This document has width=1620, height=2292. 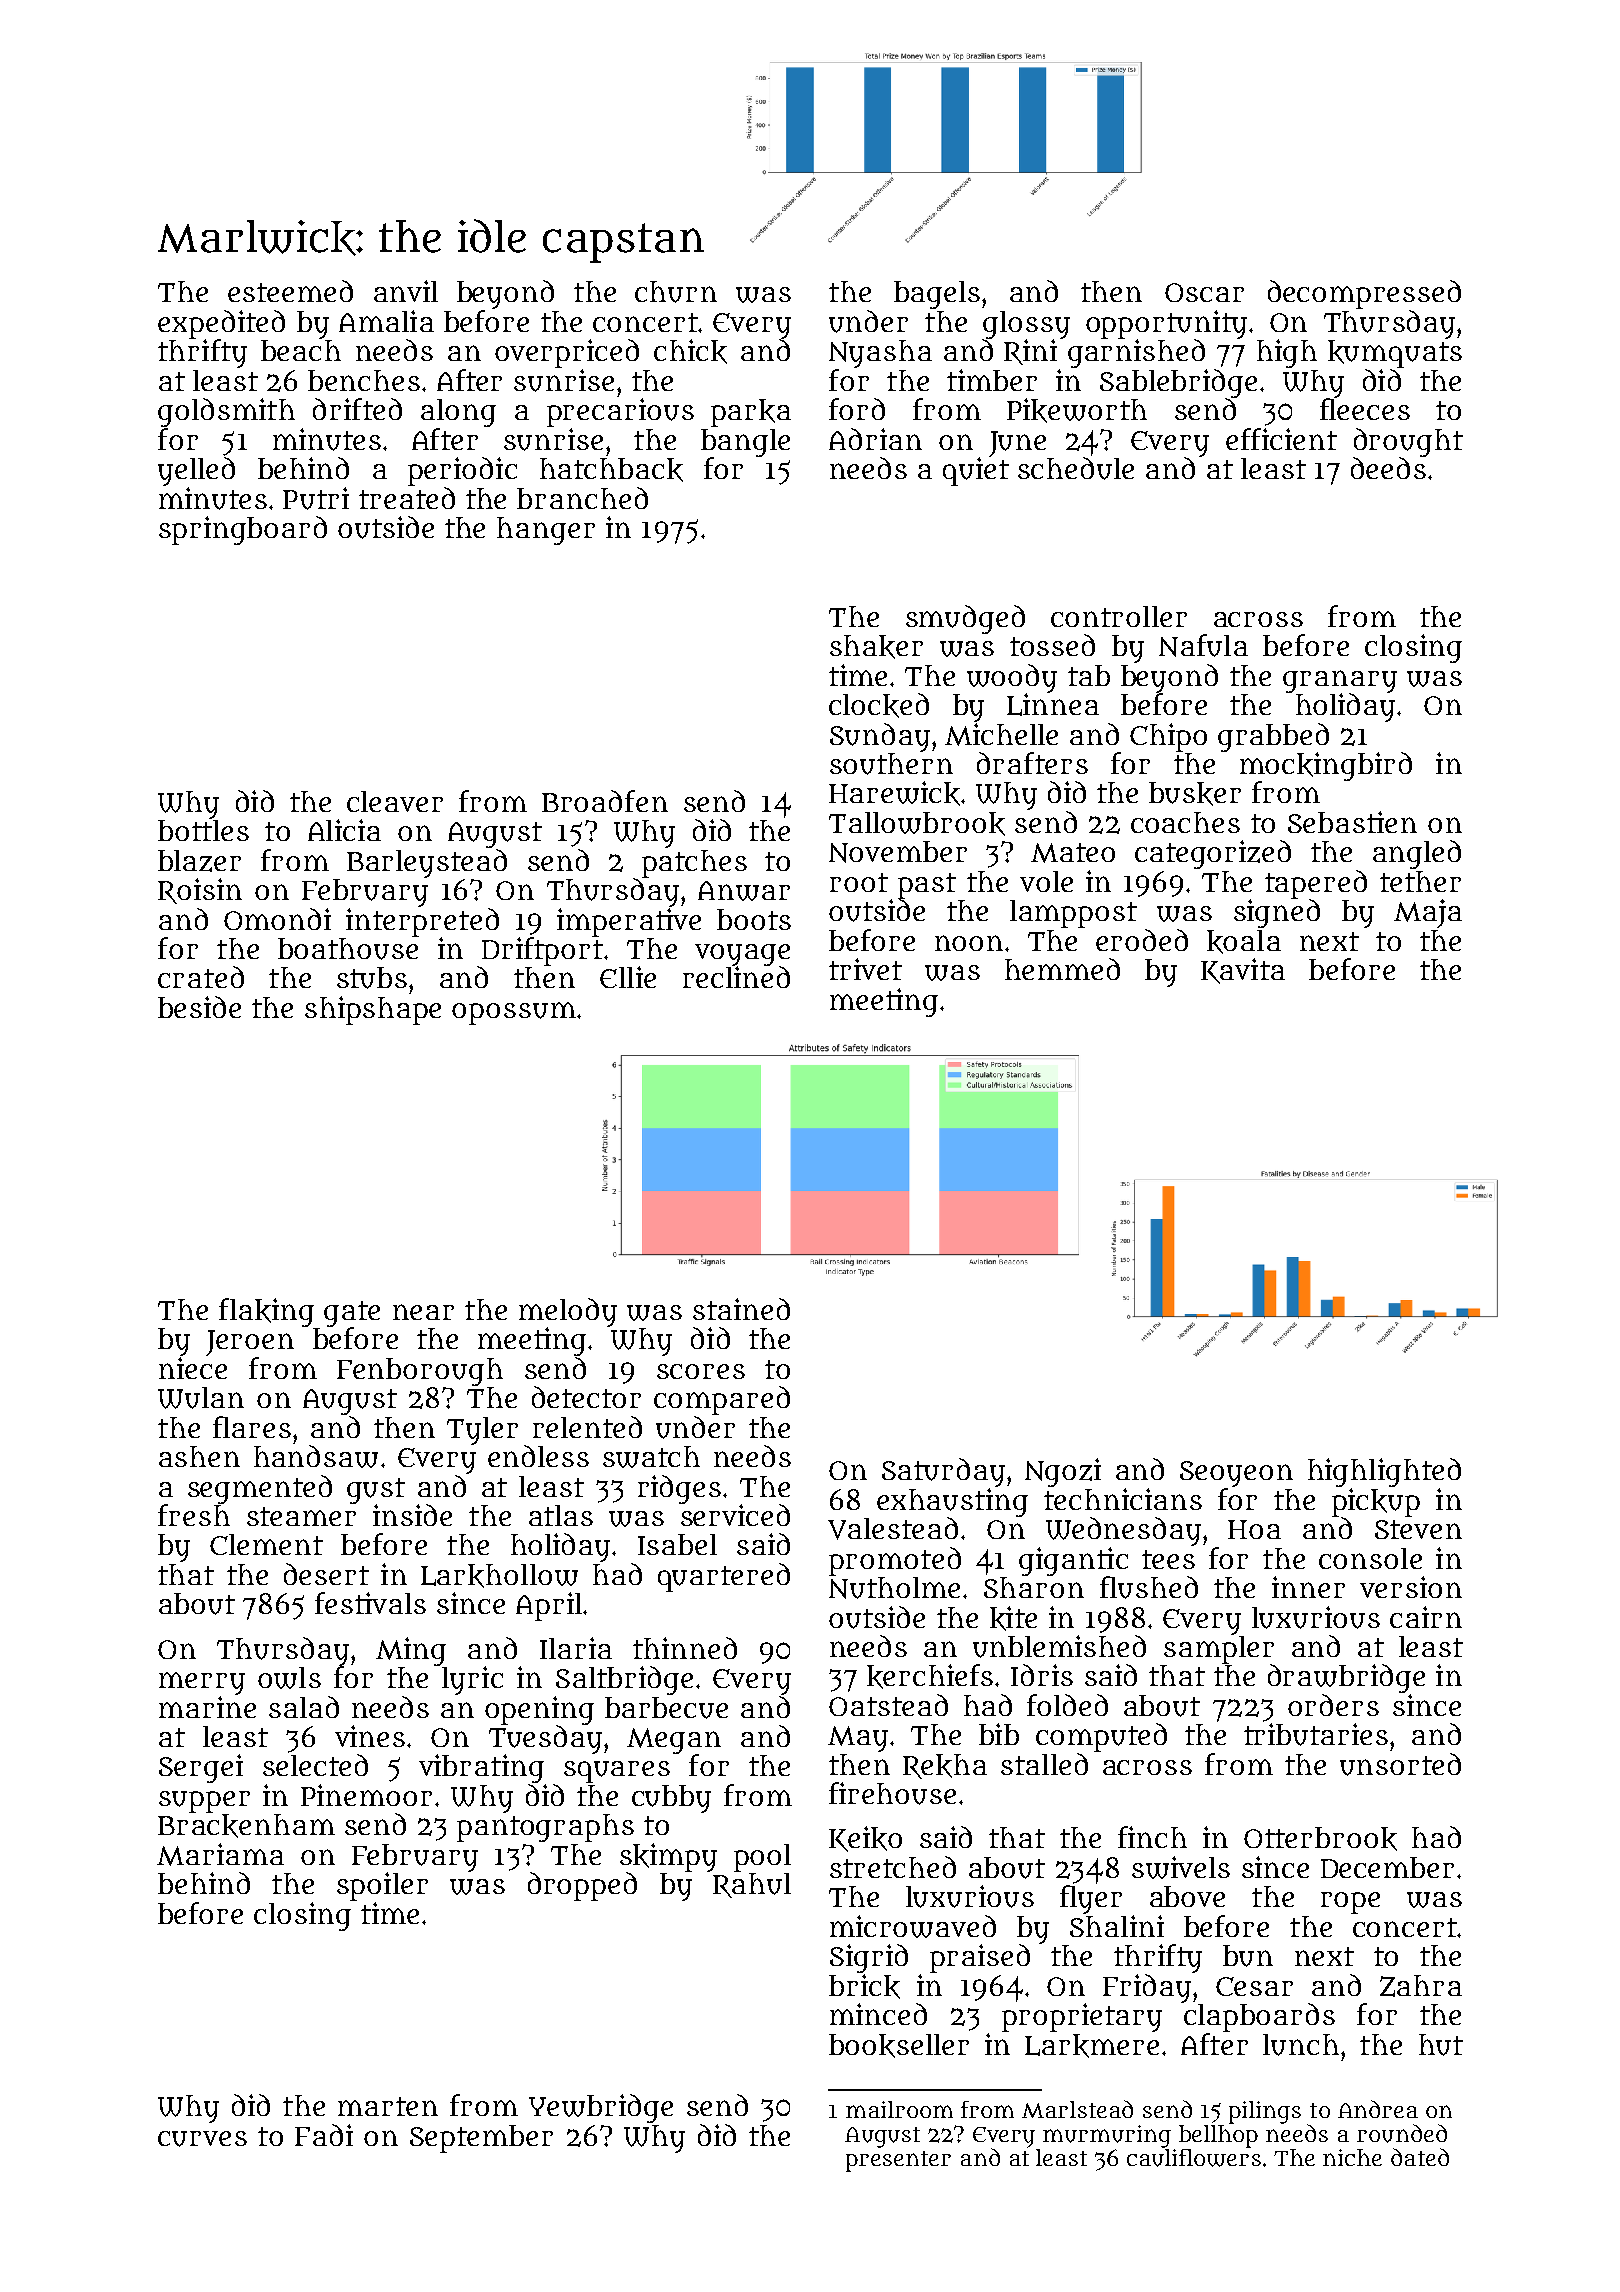 What do you see at coordinates (252, 1427) in the document?
I see `flares` at bounding box center [252, 1427].
